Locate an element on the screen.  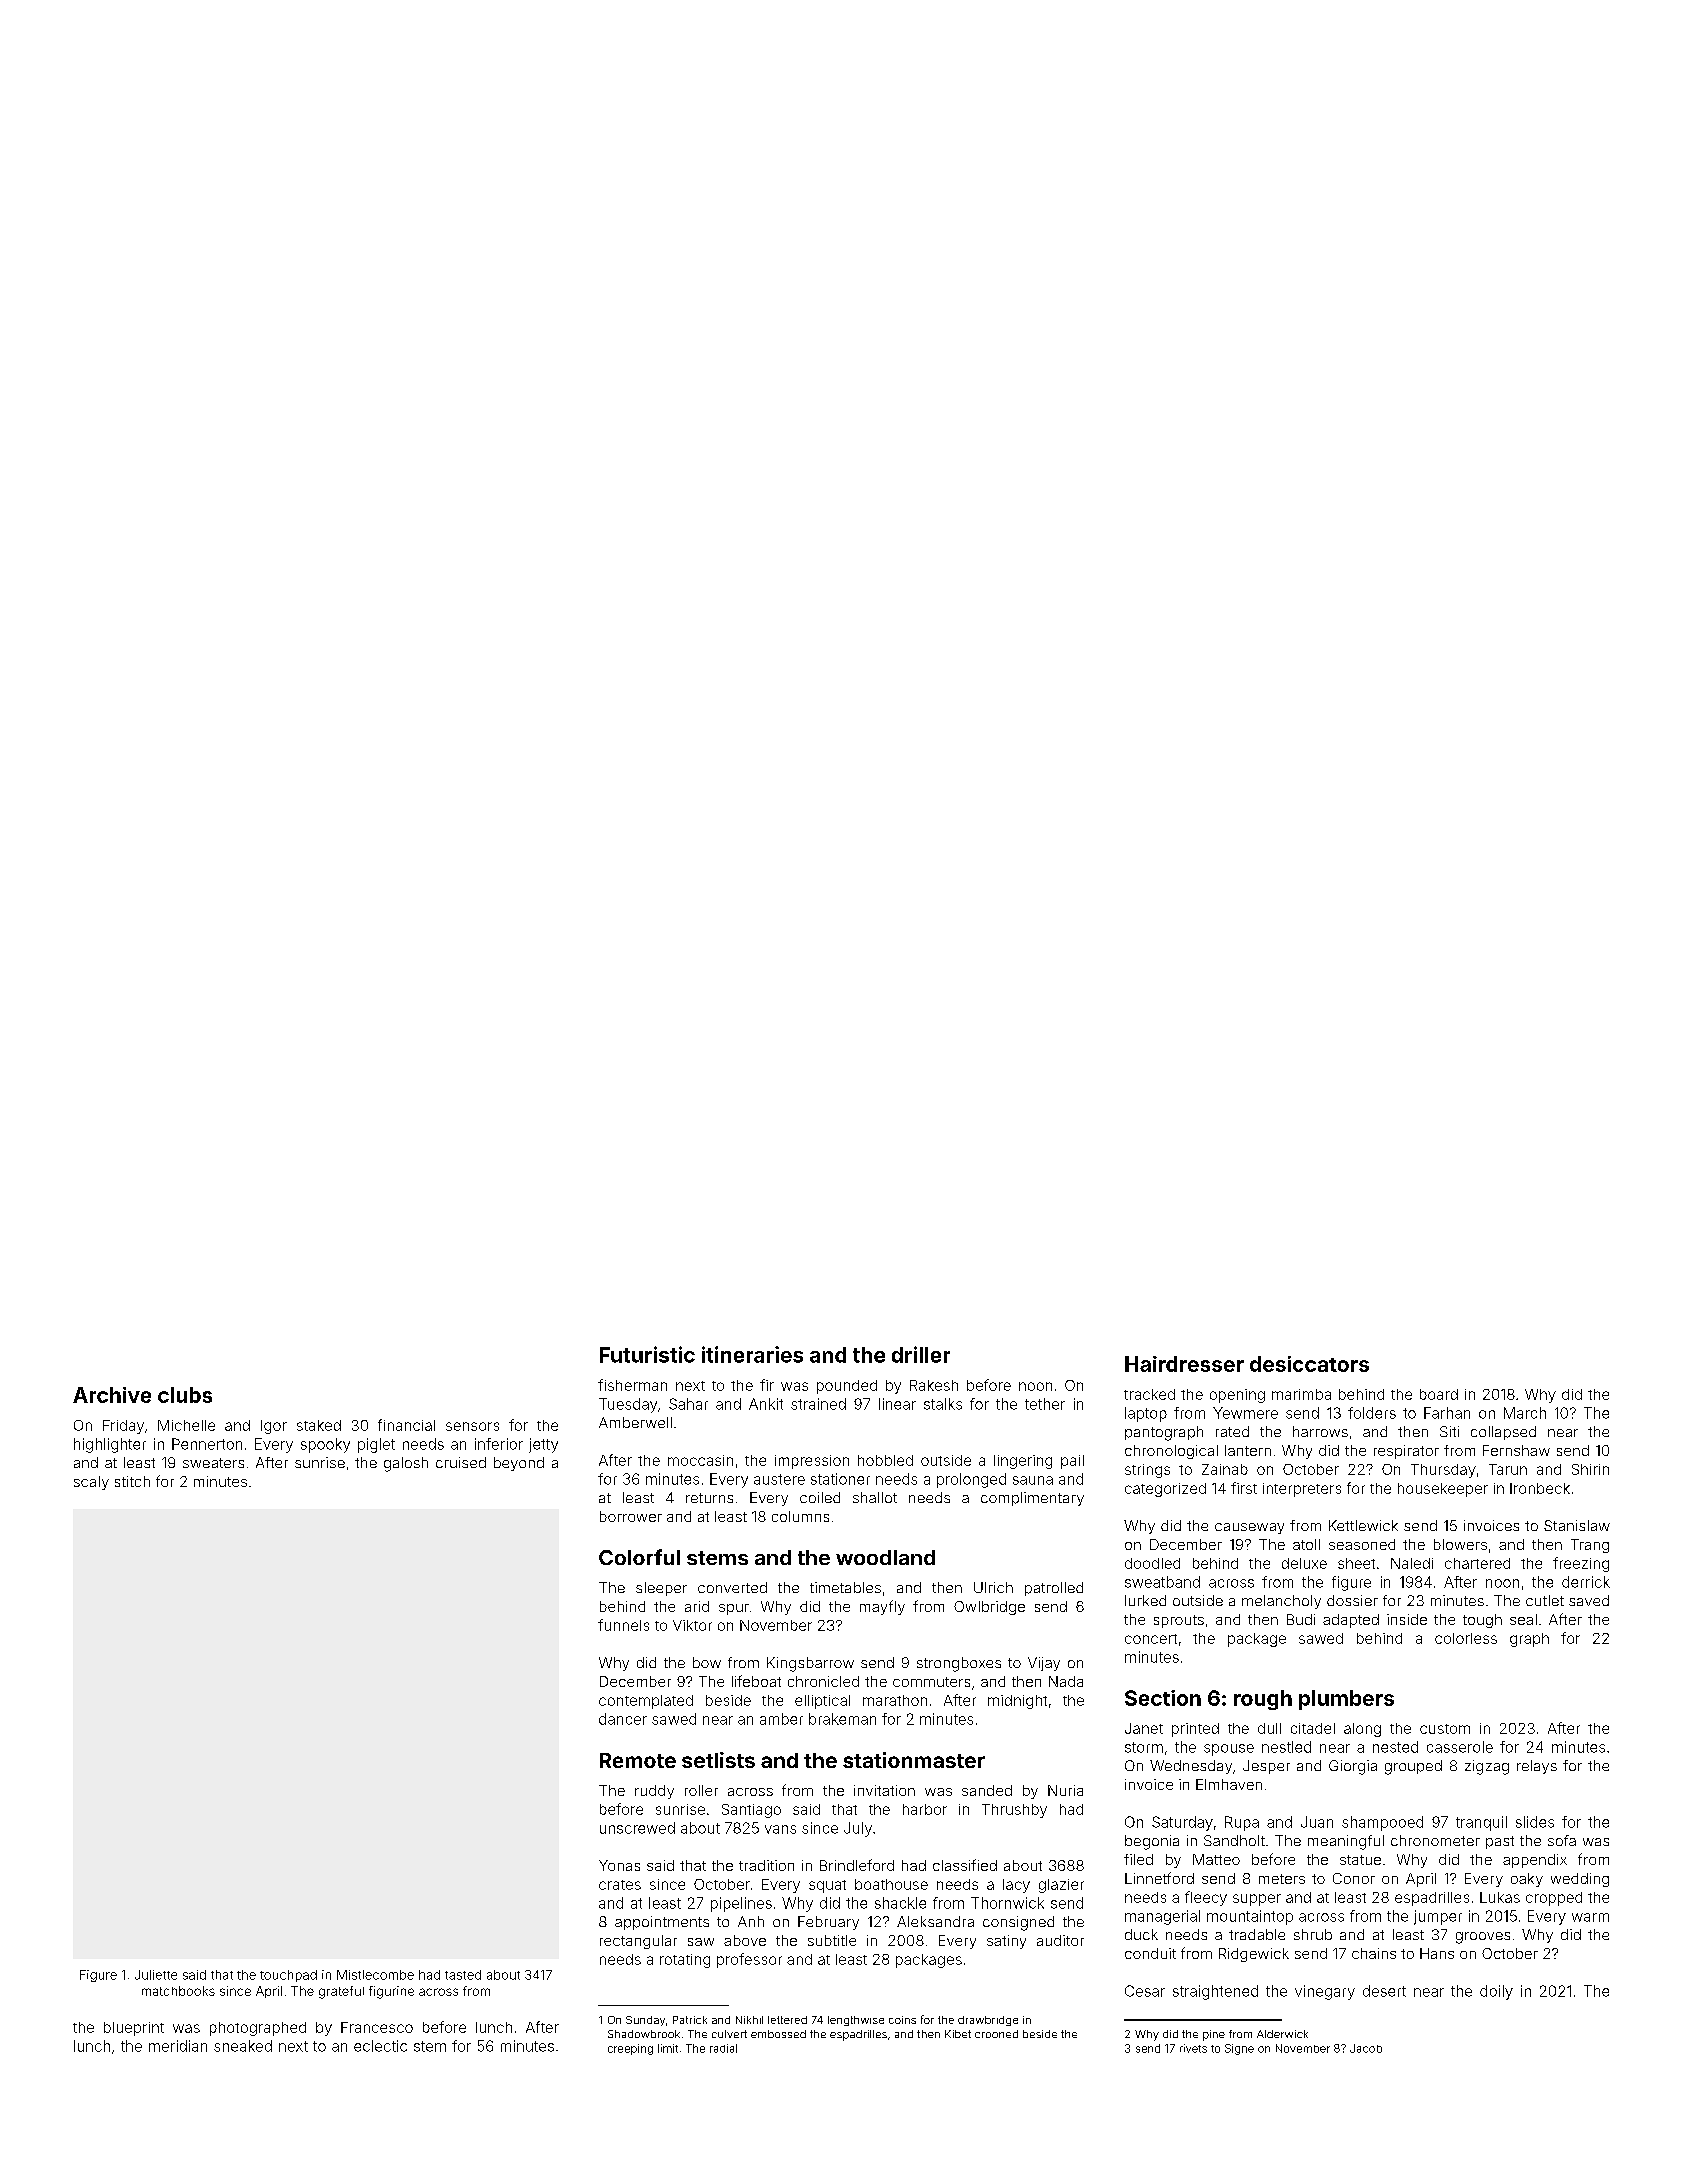
sprouts is located at coordinates (1179, 1621).
